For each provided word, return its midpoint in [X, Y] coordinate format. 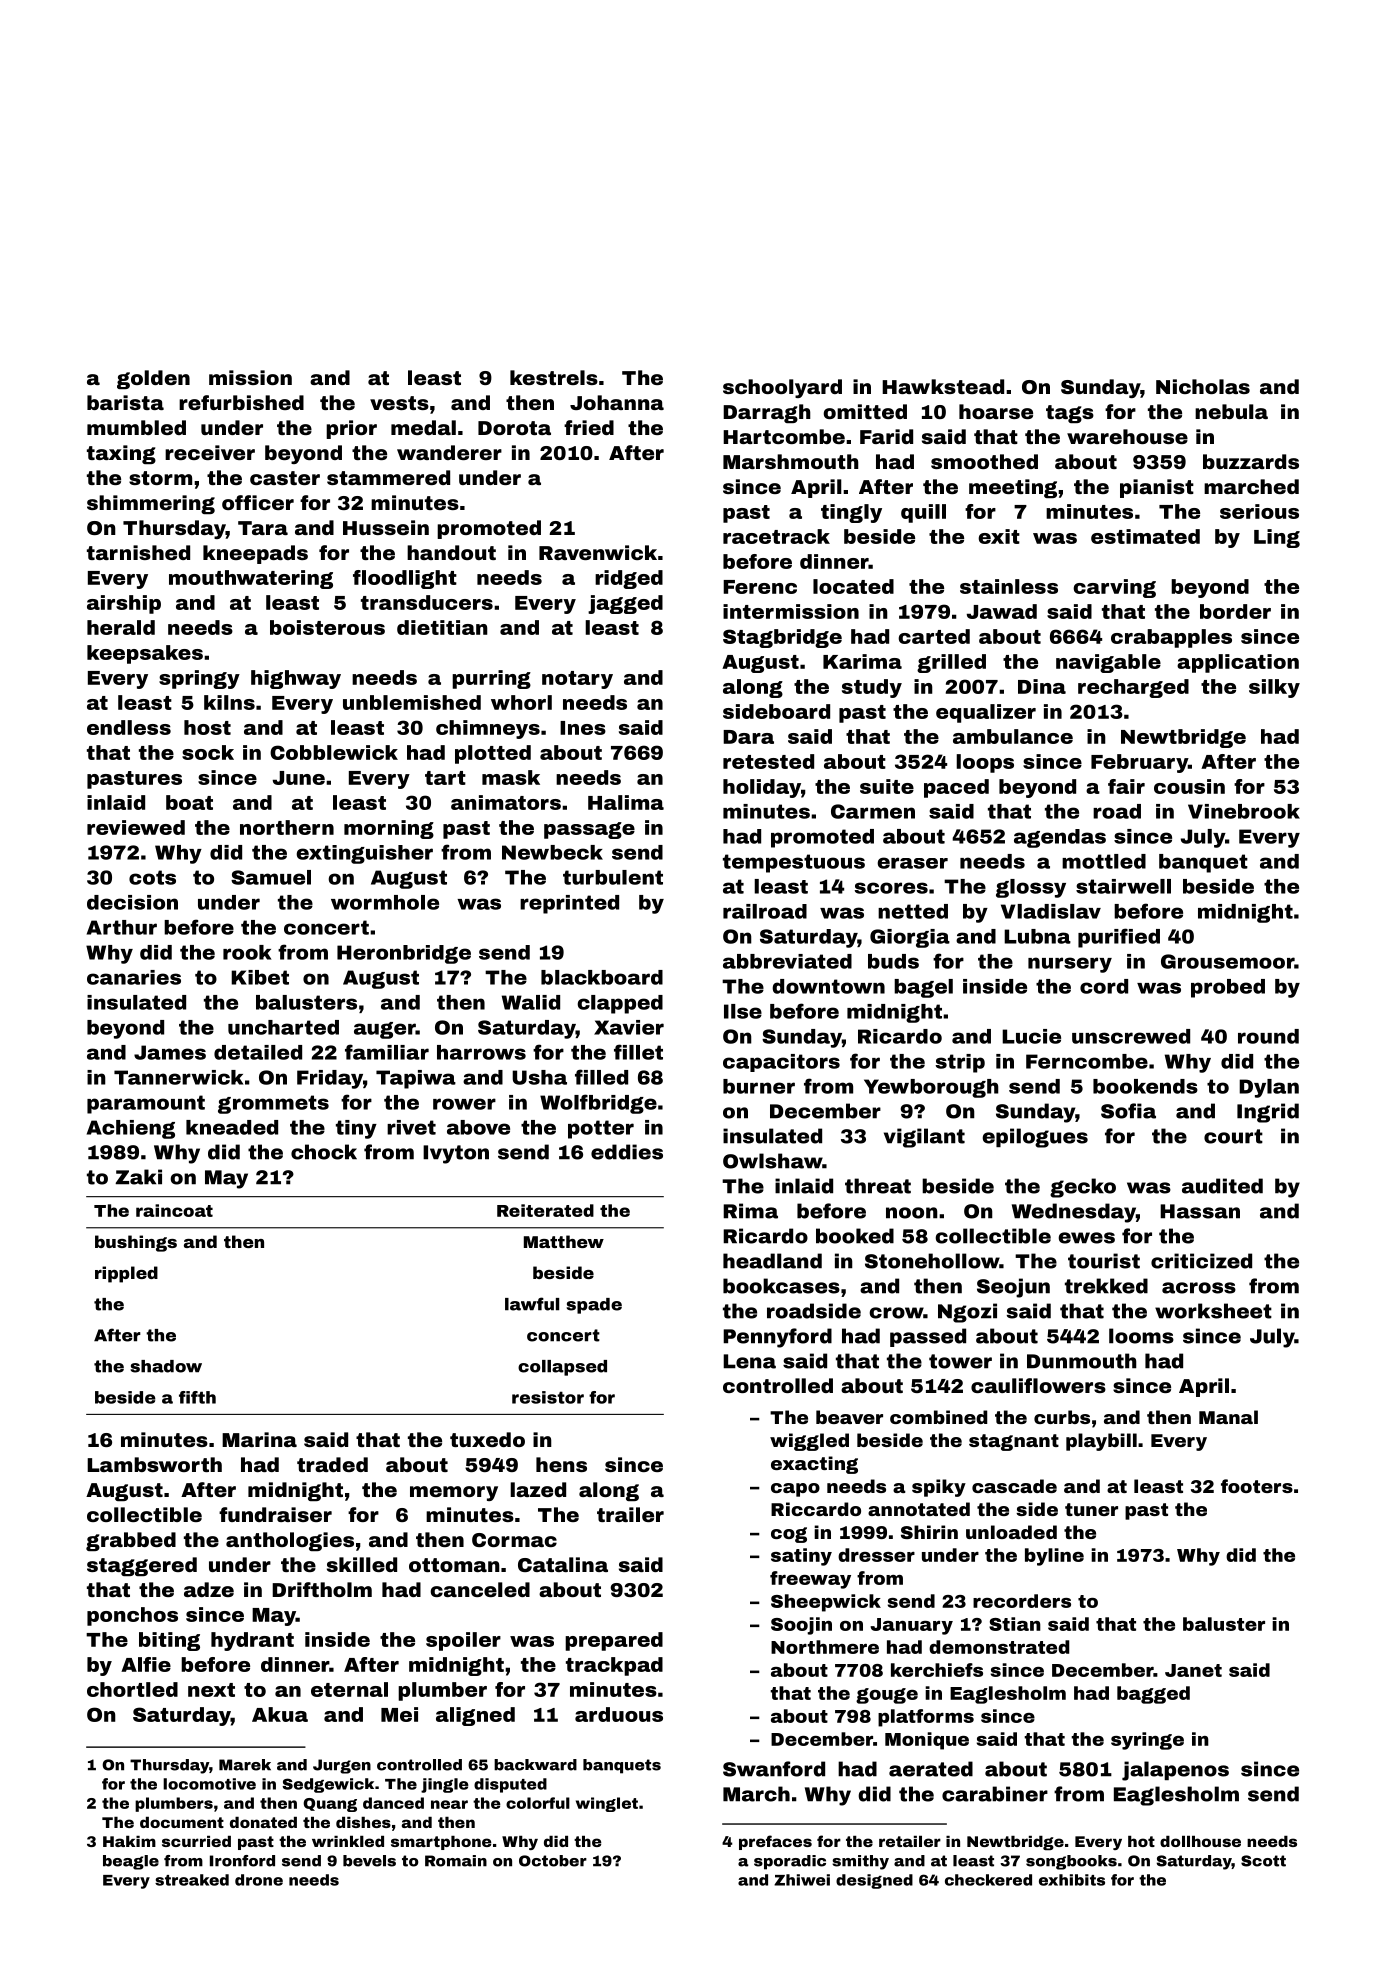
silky [1274, 688]
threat [878, 1186]
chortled [132, 1689]
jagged [625, 604]
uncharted [283, 1027]
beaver [849, 1417]
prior [351, 429]
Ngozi [967, 1313]
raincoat [174, 1210]
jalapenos [1175, 1771]
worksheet [1213, 1311]
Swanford [774, 1769]
